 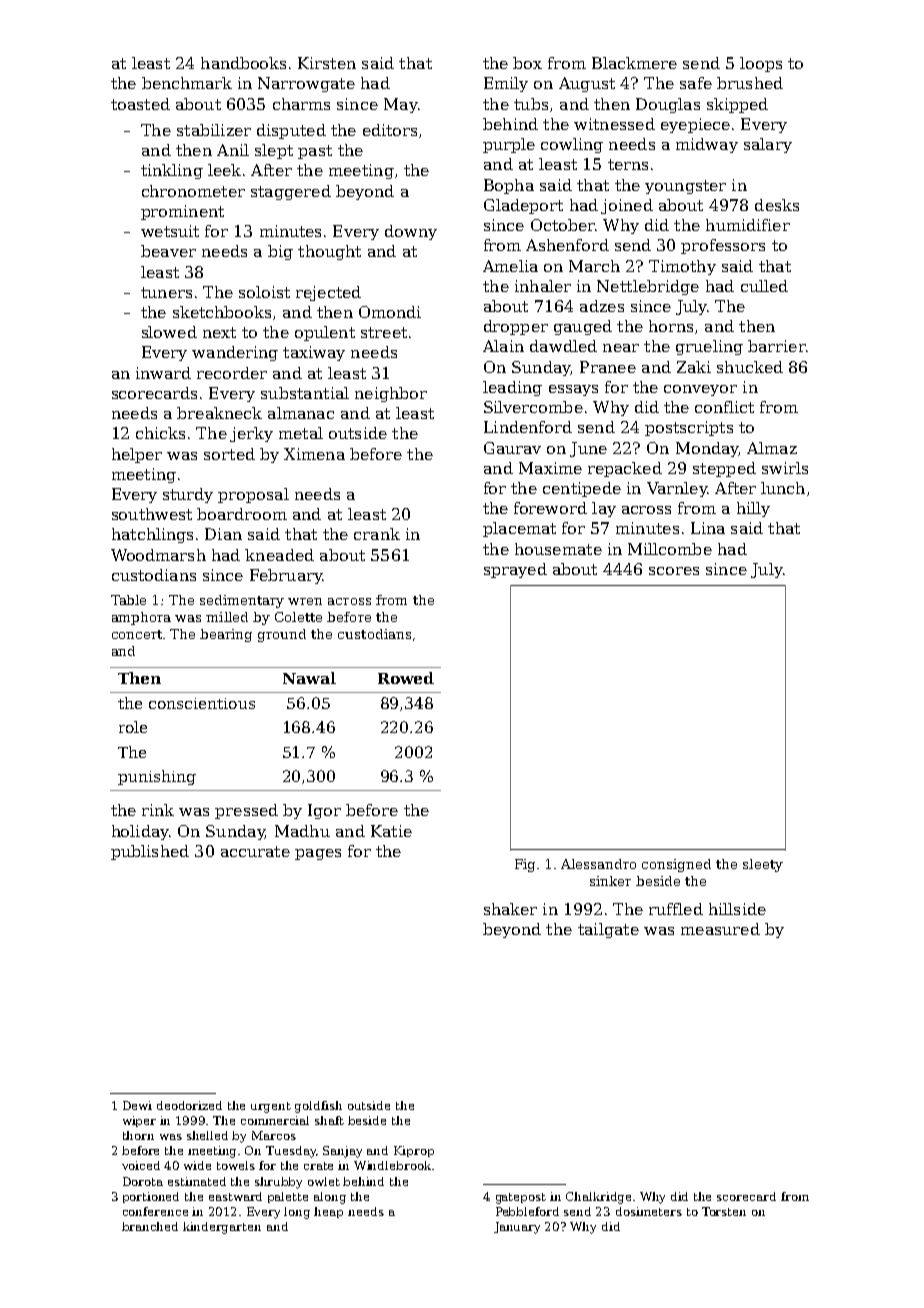 What do you see at coordinates (772, 448) in the document?
I see `Almaz` at bounding box center [772, 448].
